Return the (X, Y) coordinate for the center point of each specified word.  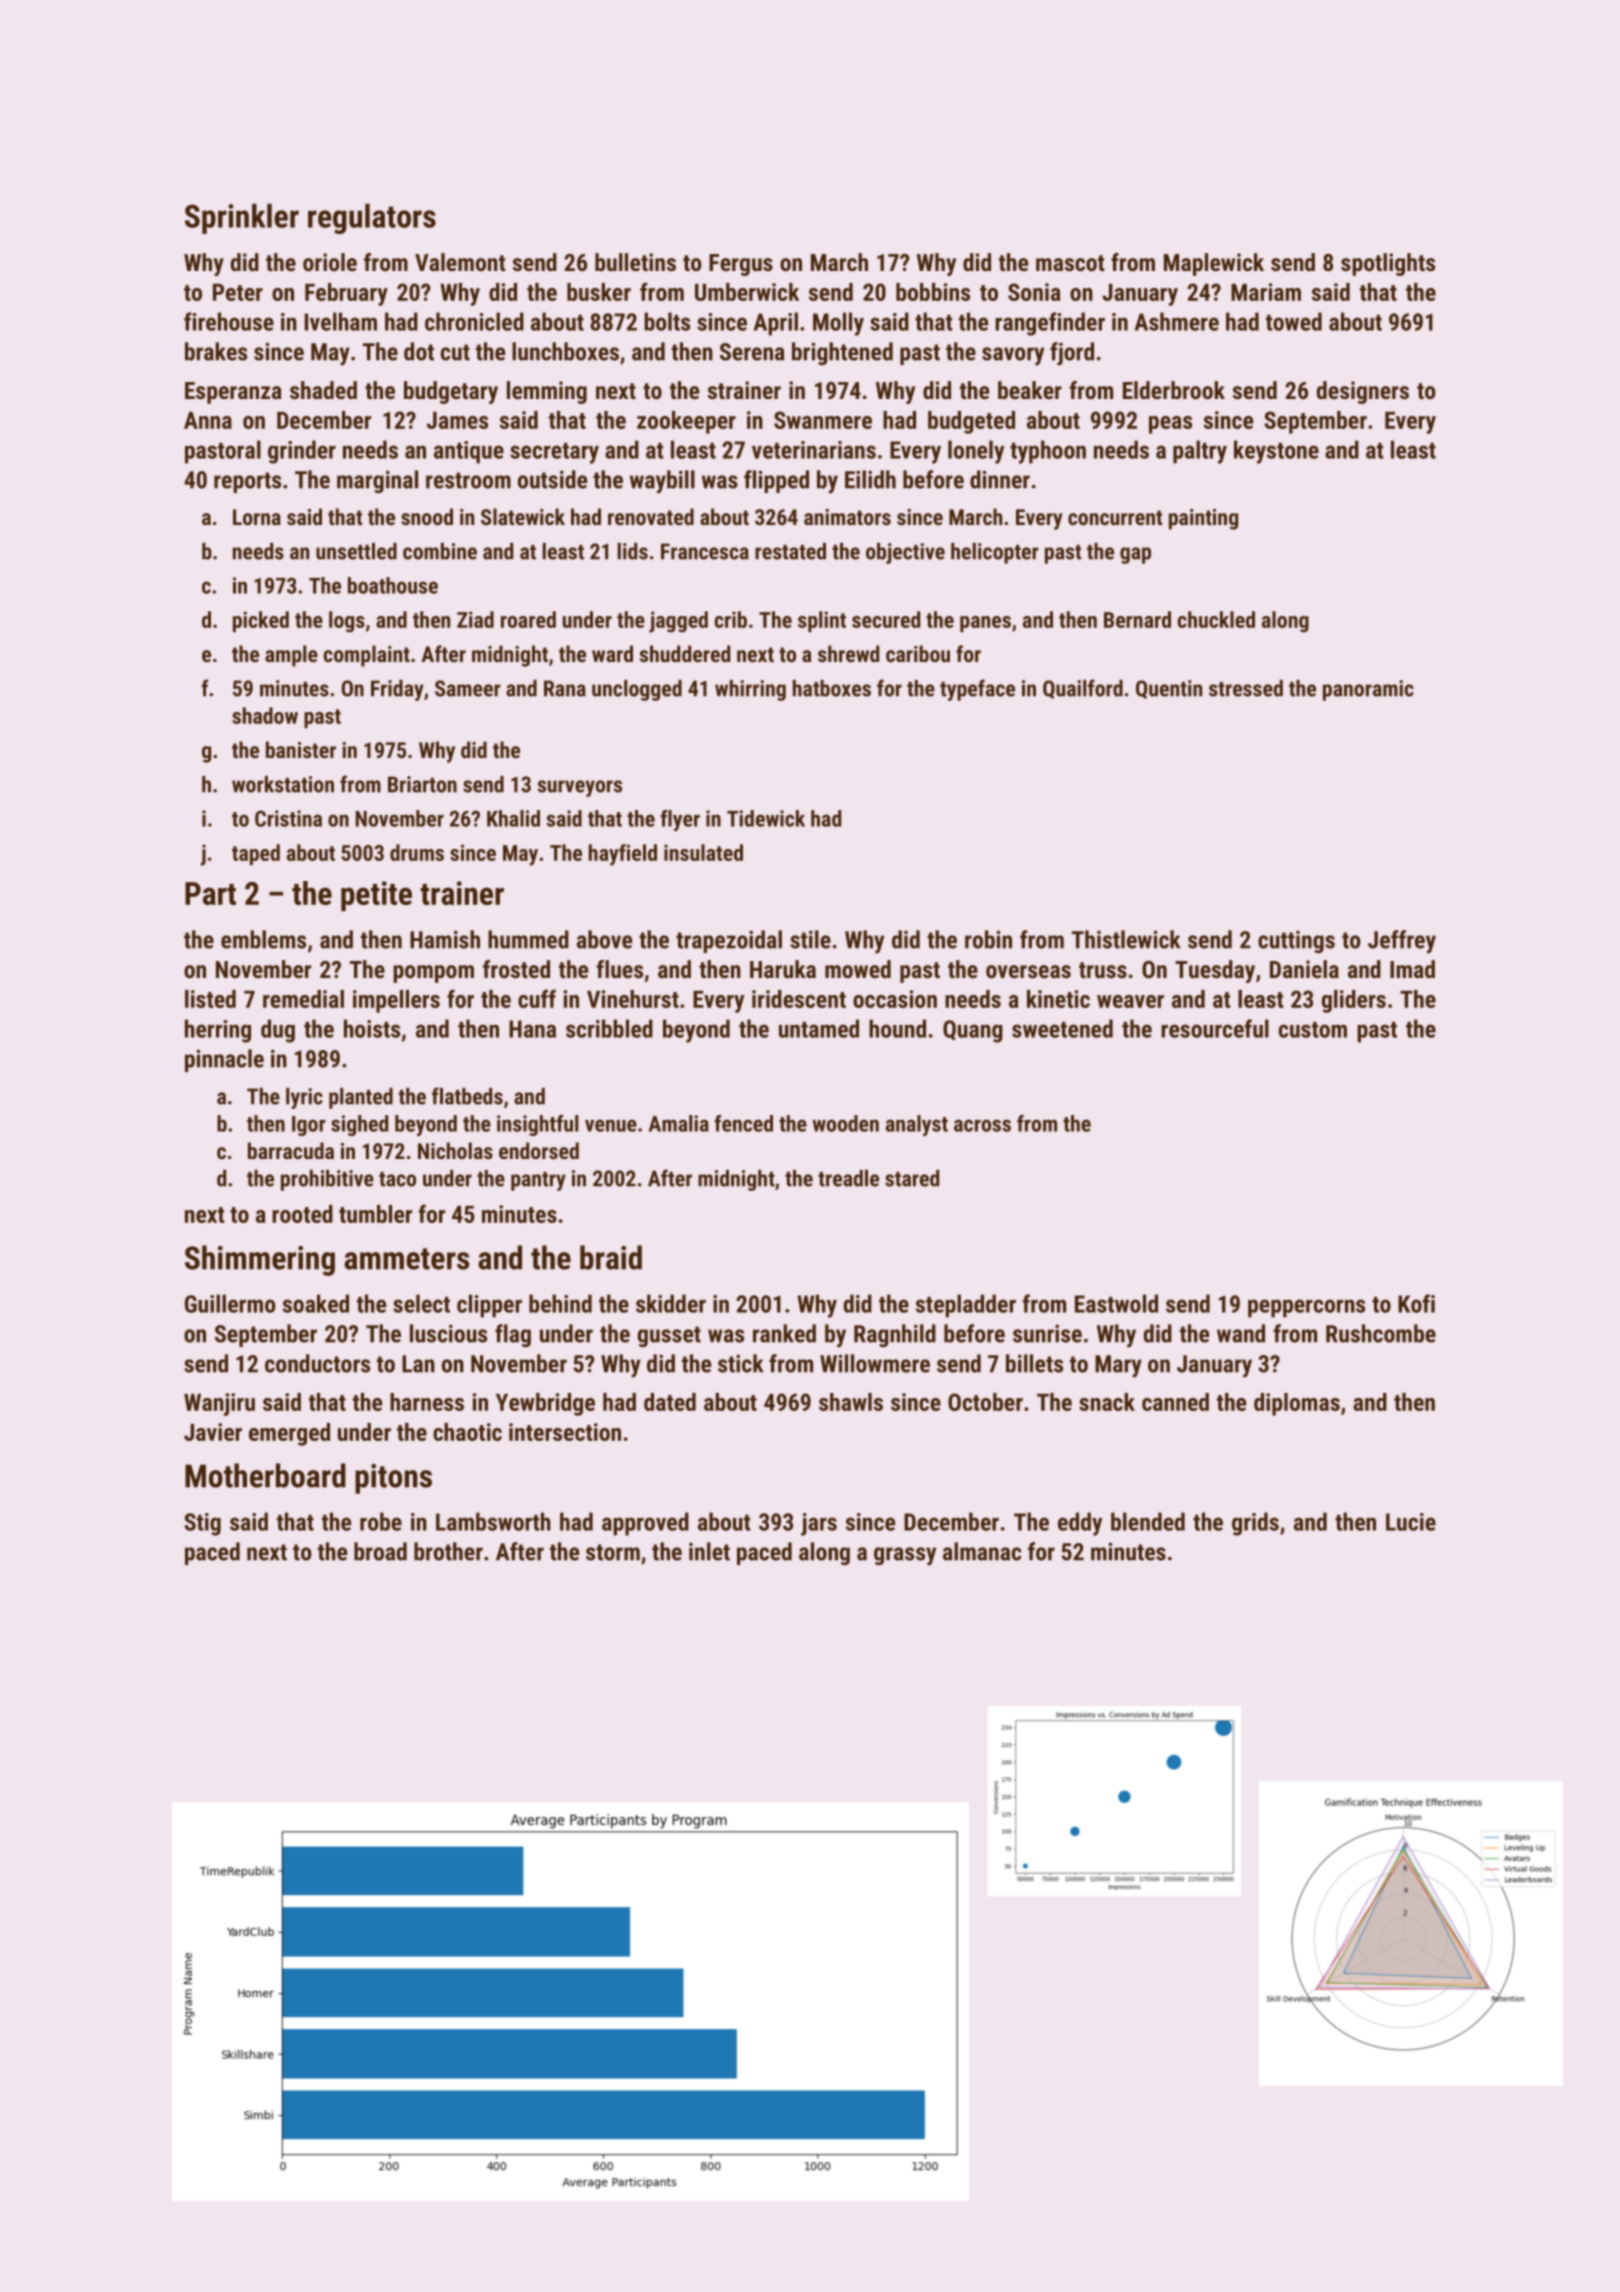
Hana (532, 1029)
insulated (703, 852)
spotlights (1388, 264)
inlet (709, 1551)
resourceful (1215, 1028)
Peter (238, 292)
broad (380, 1551)
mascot (1070, 263)
